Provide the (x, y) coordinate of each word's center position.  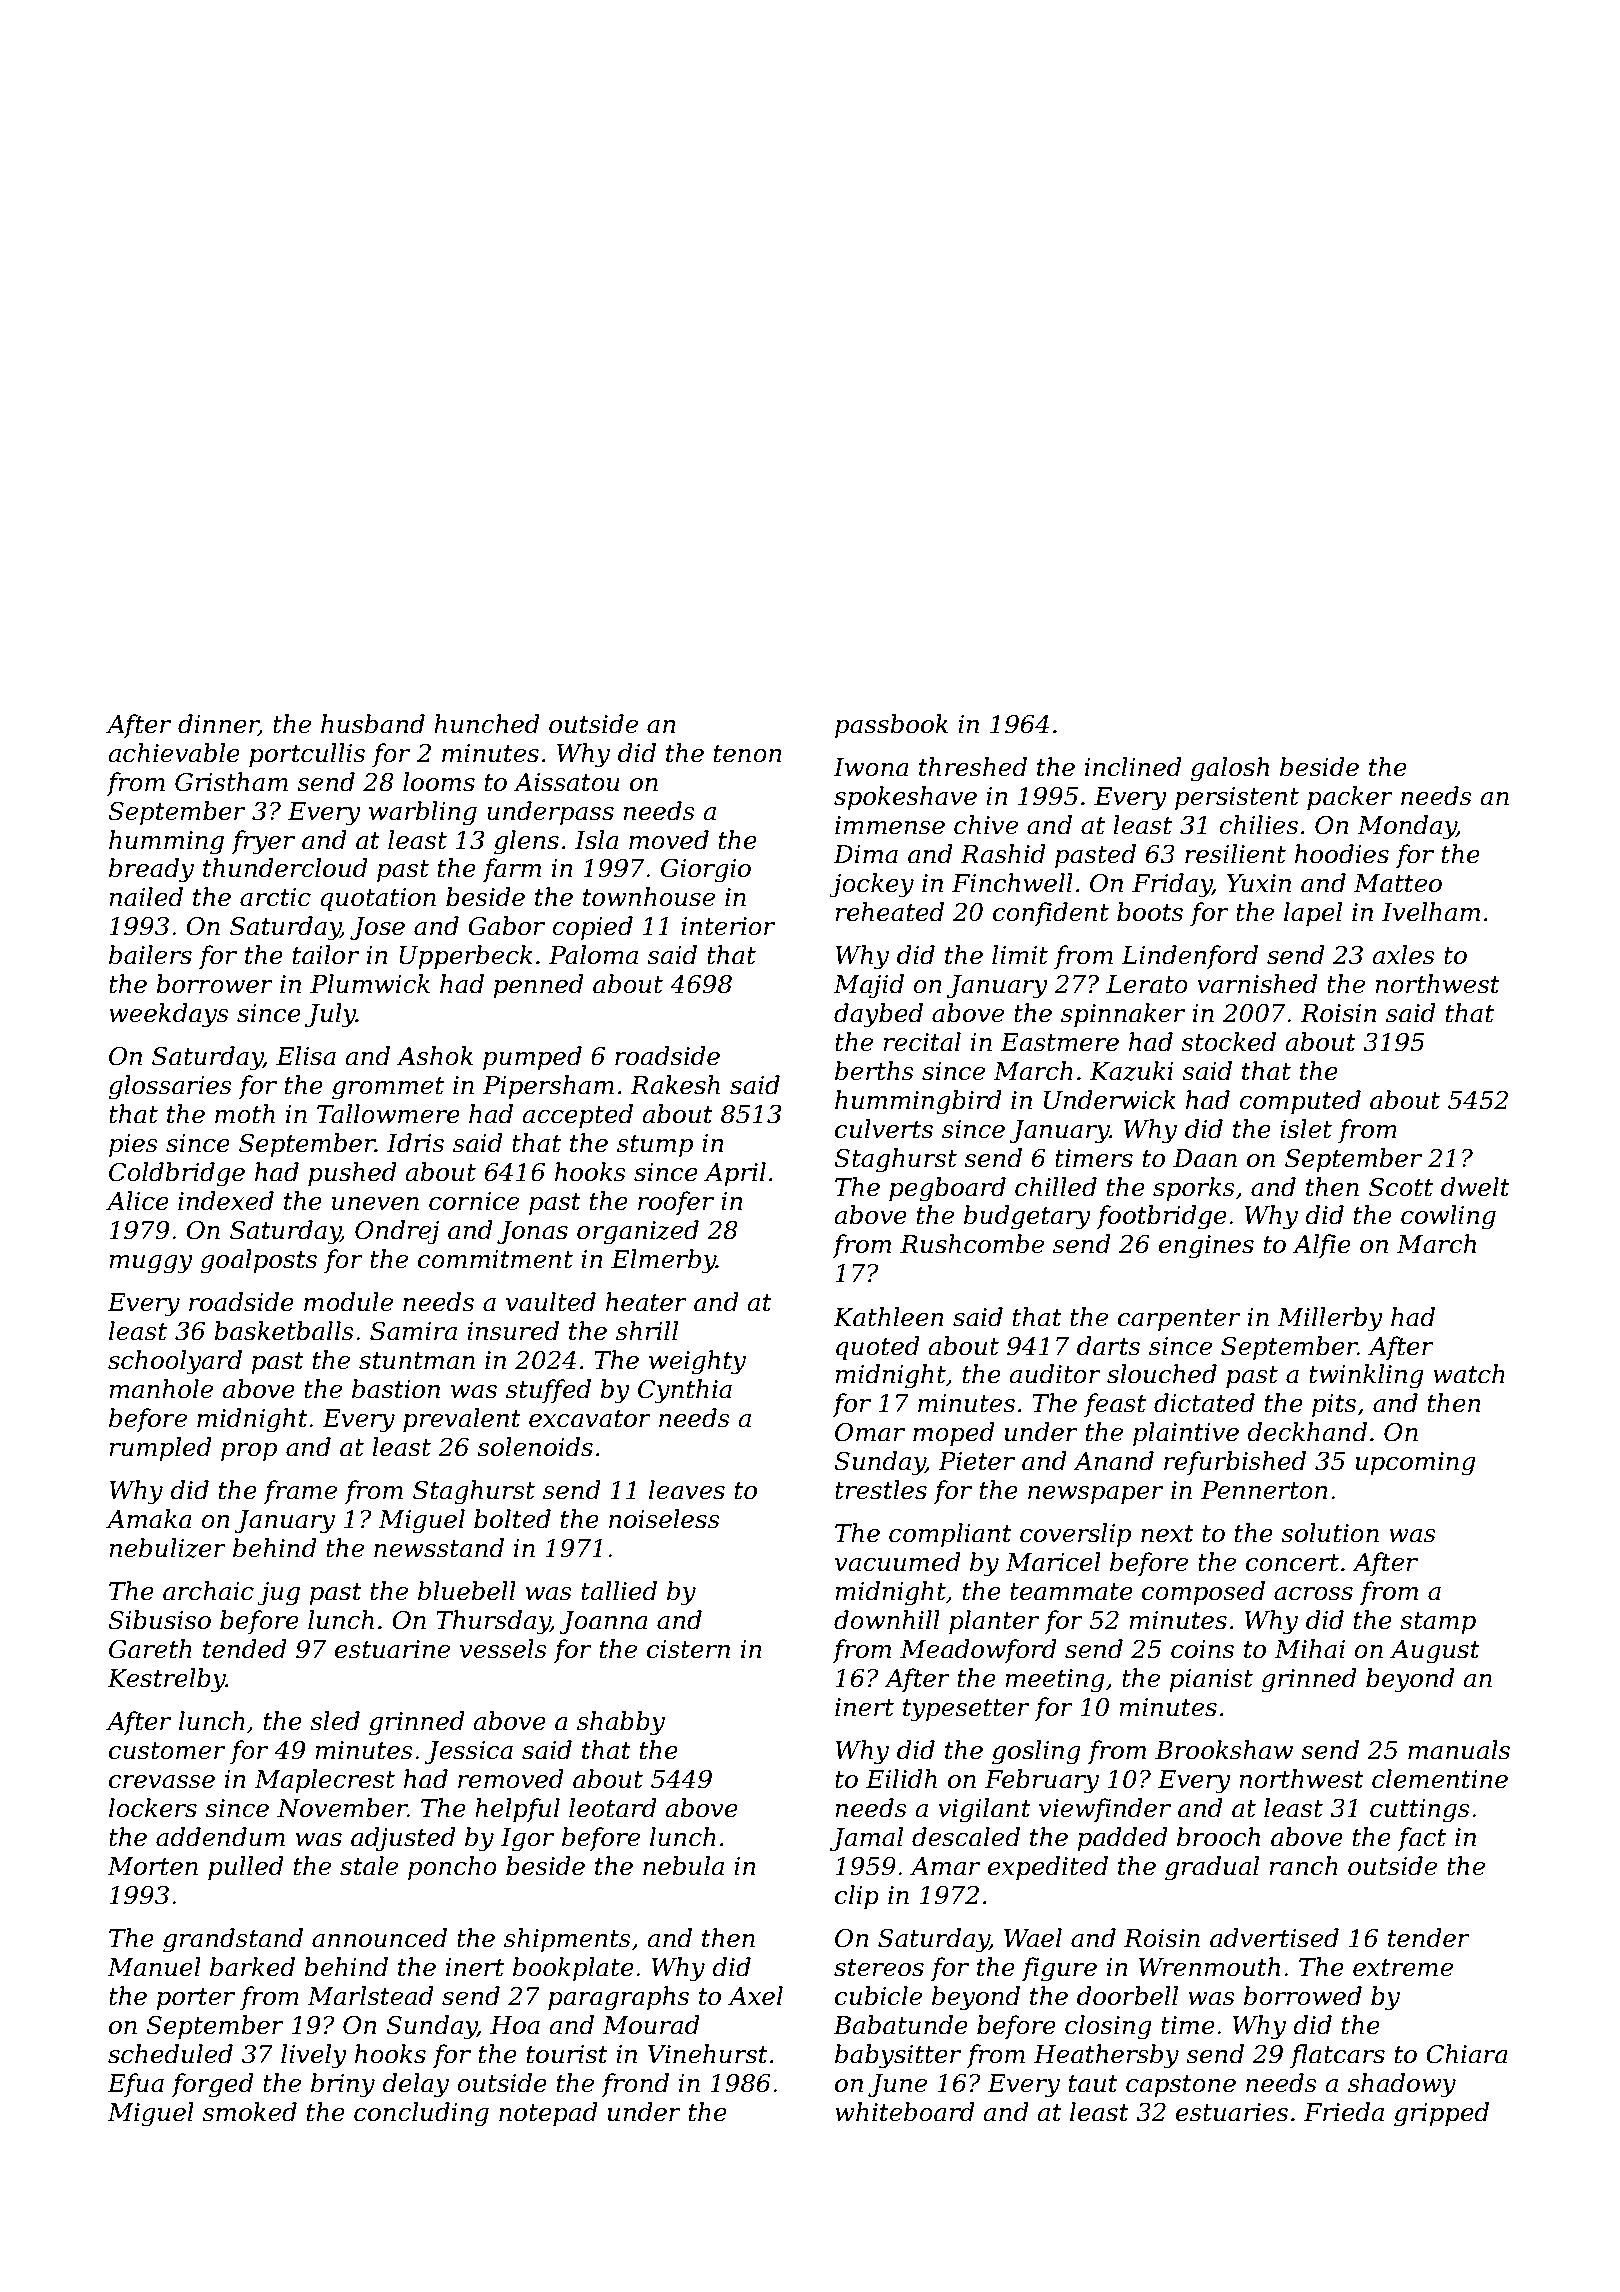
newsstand (439, 1548)
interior (728, 926)
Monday (1406, 827)
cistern (688, 1649)
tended (245, 1649)
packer (1350, 798)
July (330, 1015)
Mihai (1309, 1649)
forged (212, 2085)
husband (373, 724)
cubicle (878, 1996)
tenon (748, 754)
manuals (1459, 1750)
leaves (687, 1490)
